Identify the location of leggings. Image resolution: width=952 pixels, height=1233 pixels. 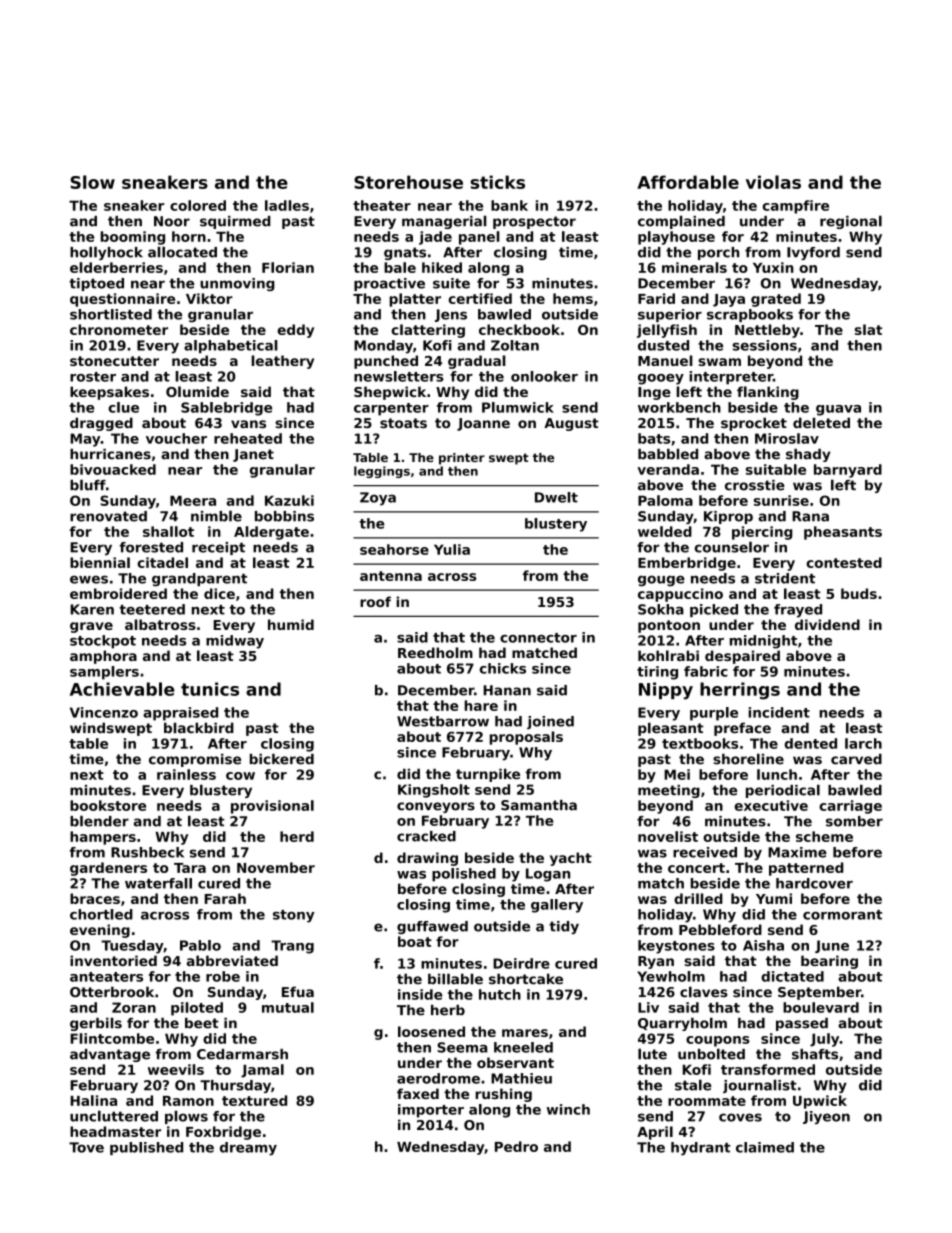
(382, 472).
